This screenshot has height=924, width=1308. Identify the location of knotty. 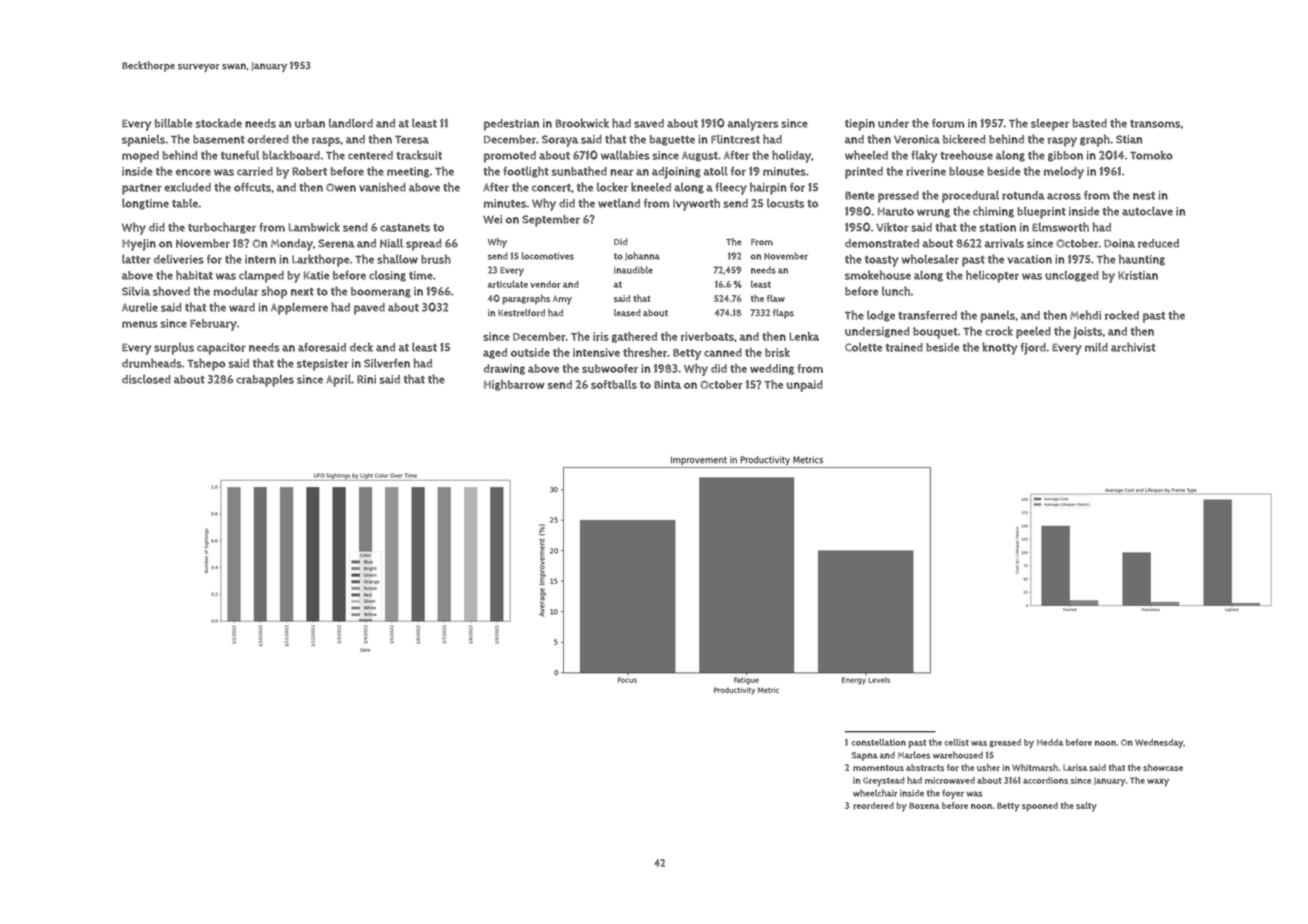
(1000, 348).
